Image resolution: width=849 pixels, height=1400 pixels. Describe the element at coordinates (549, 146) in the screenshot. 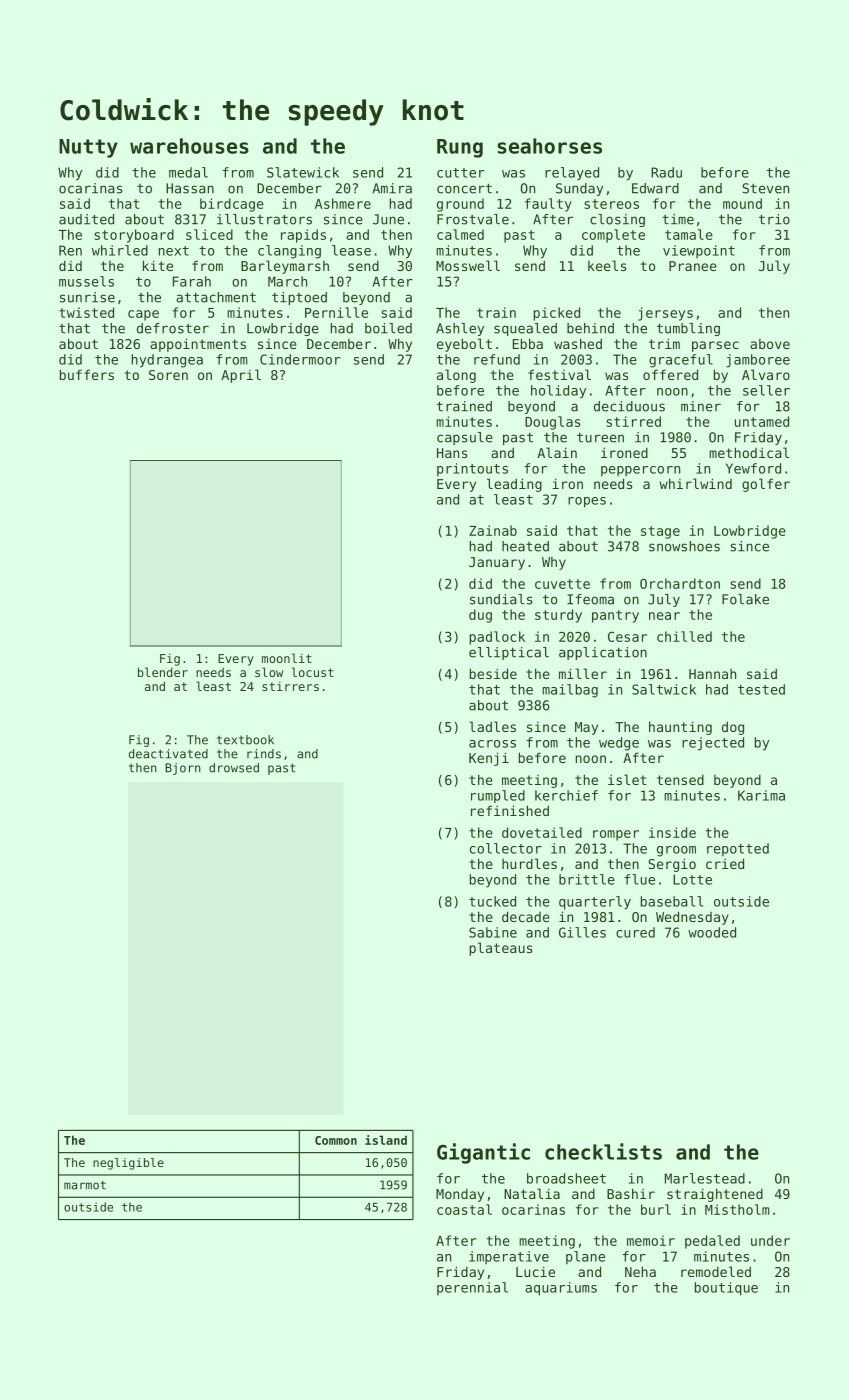

I see `seahorses` at that location.
